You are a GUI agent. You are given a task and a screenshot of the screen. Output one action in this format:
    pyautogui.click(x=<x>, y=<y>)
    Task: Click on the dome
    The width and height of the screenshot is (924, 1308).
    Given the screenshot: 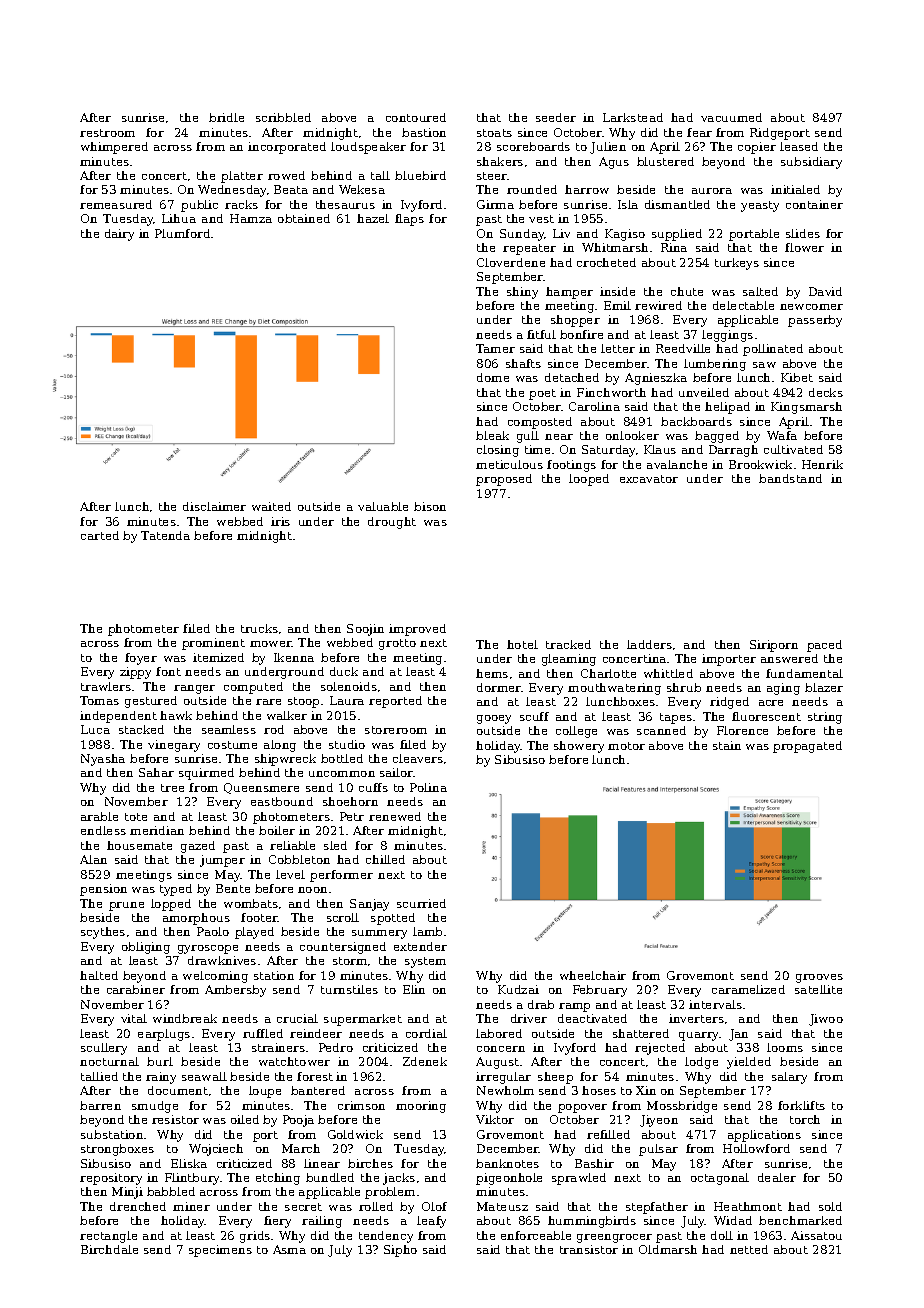 What is the action you would take?
    pyautogui.click(x=493, y=377)
